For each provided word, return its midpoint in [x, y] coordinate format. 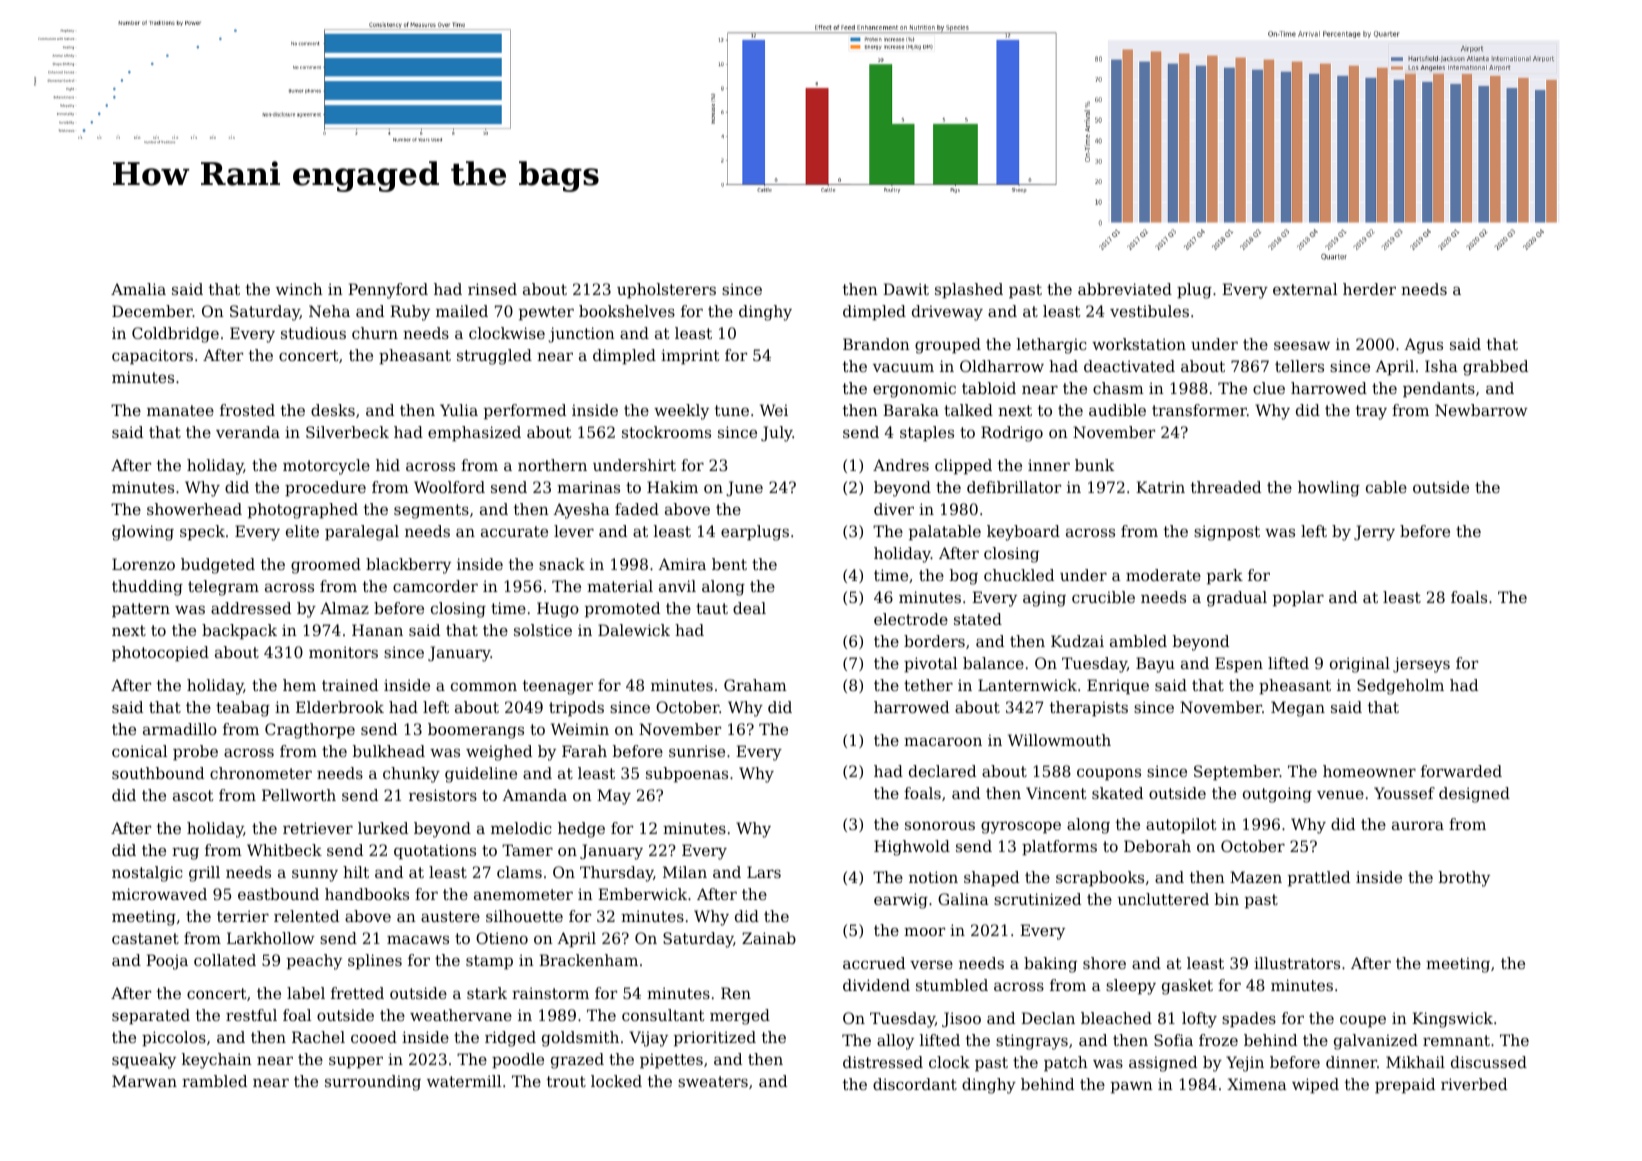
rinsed [492, 289]
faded [637, 509]
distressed [883, 1062]
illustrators [1297, 963]
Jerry [1374, 533]
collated [225, 960]
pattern [141, 610]
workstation [1139, 344]
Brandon [876, 344]
